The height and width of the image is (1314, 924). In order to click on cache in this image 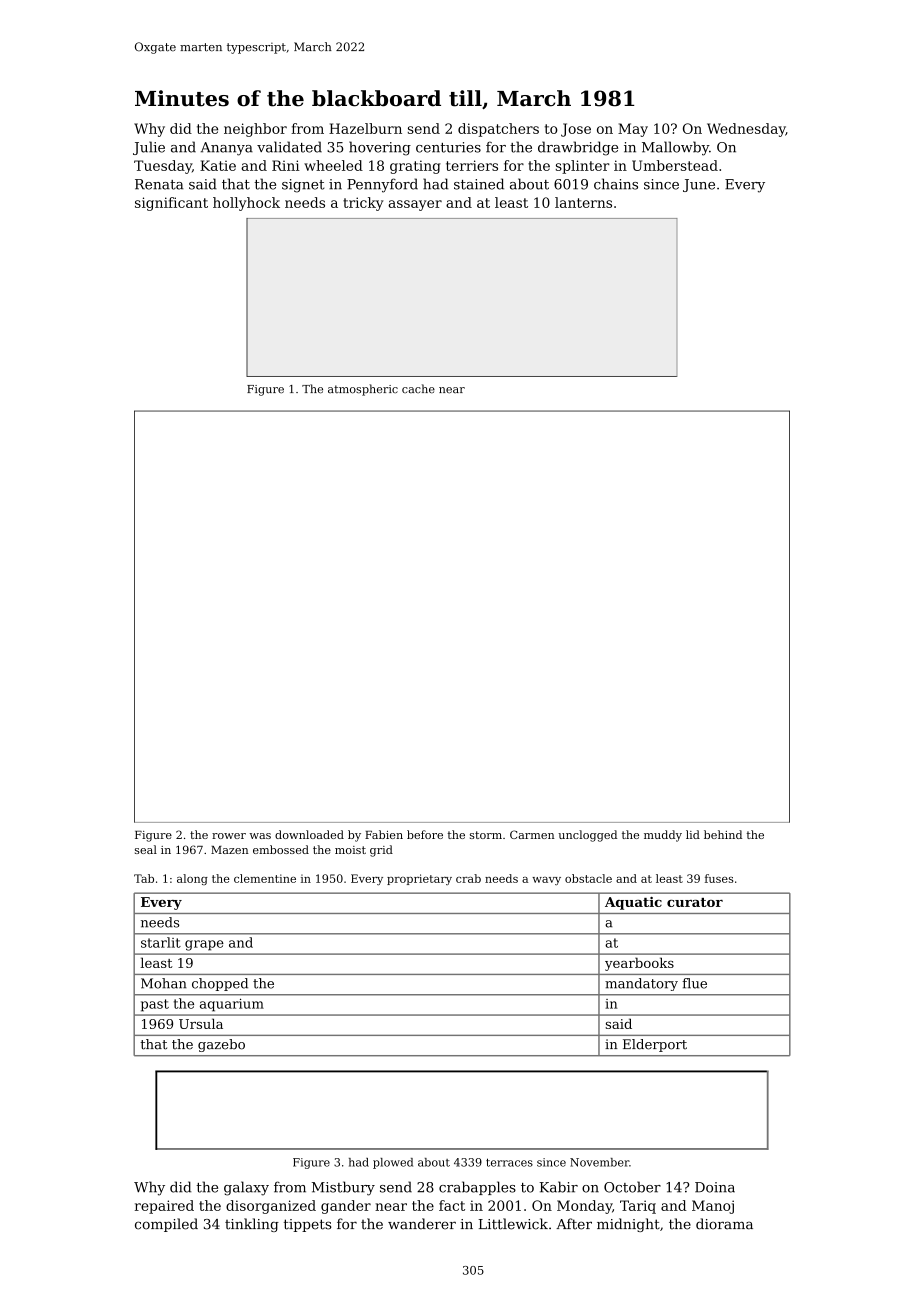, I will do `click(418, 389)`.
